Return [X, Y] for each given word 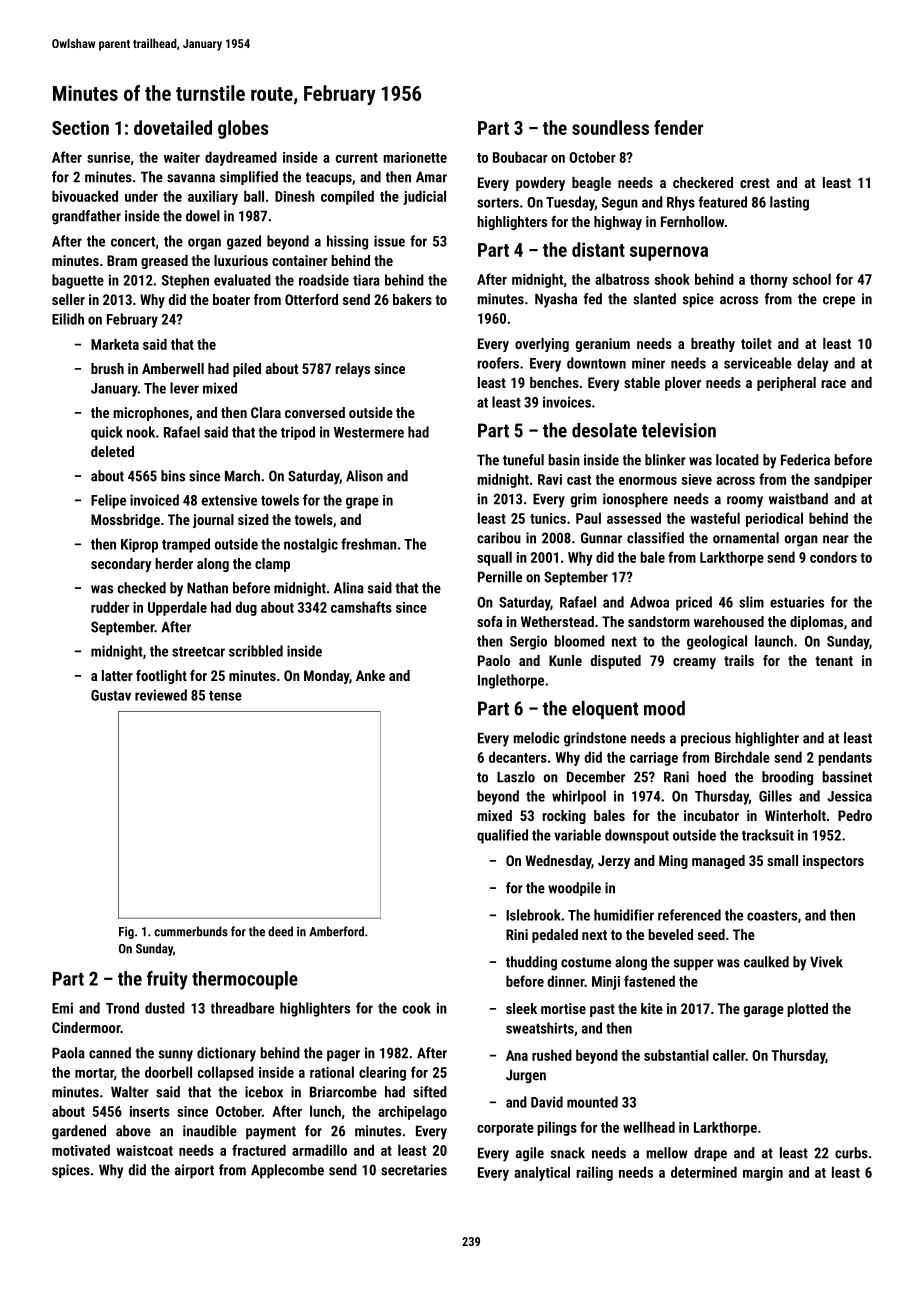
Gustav [111, 695]
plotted [807, 1010]
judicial [424, 197]
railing [594, 1173]
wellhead [649, 1127]
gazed [244, 242]
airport [194, 1171]
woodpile [574, 889]
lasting [789, 203]
